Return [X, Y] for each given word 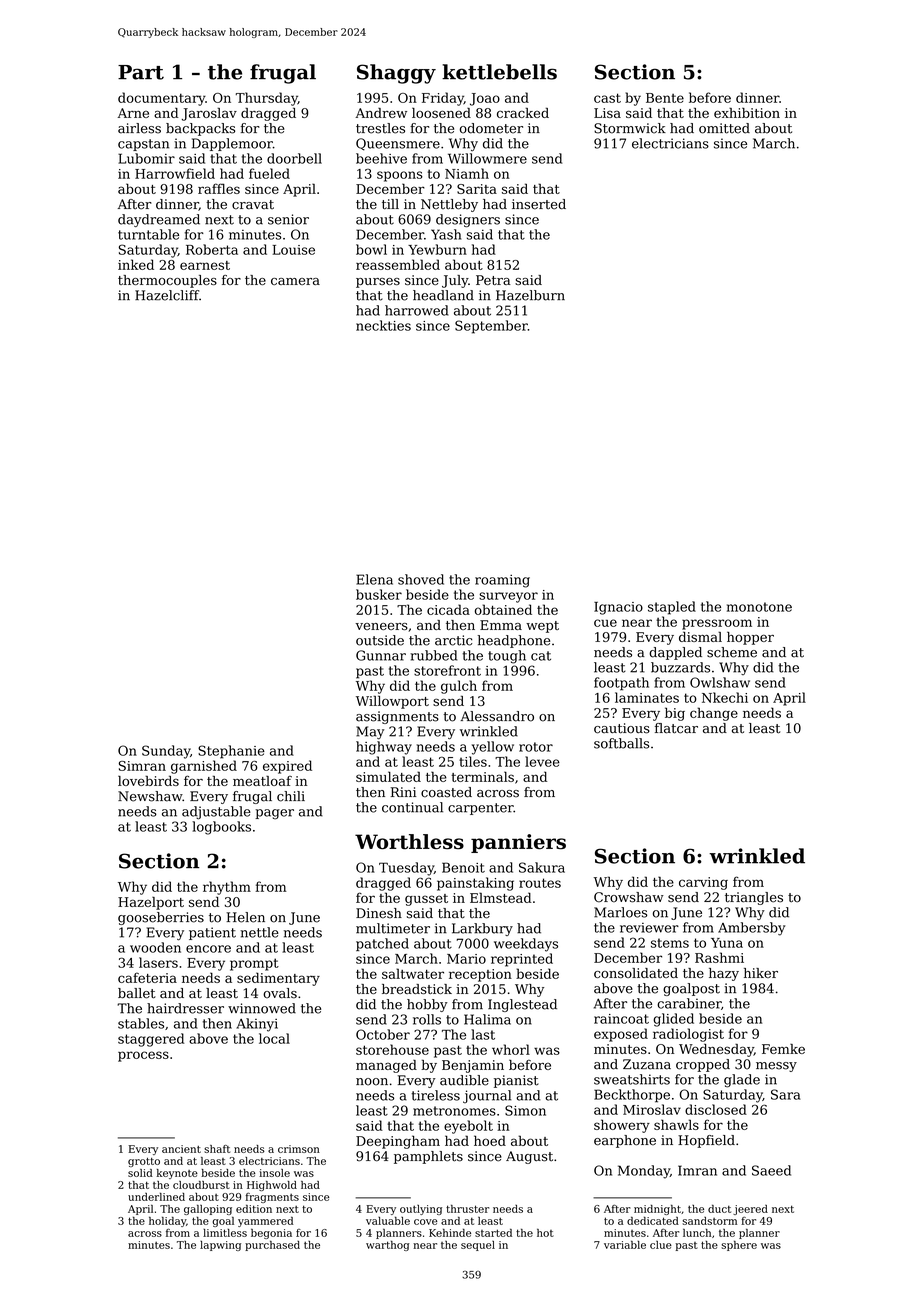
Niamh [467, 173]
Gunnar [381, 655]
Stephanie [231, 752]
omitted [724, 128]
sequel [478, 1246]
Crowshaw [629, 897]
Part [141, 72]
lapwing [220, 1246]
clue [661, 1245]
